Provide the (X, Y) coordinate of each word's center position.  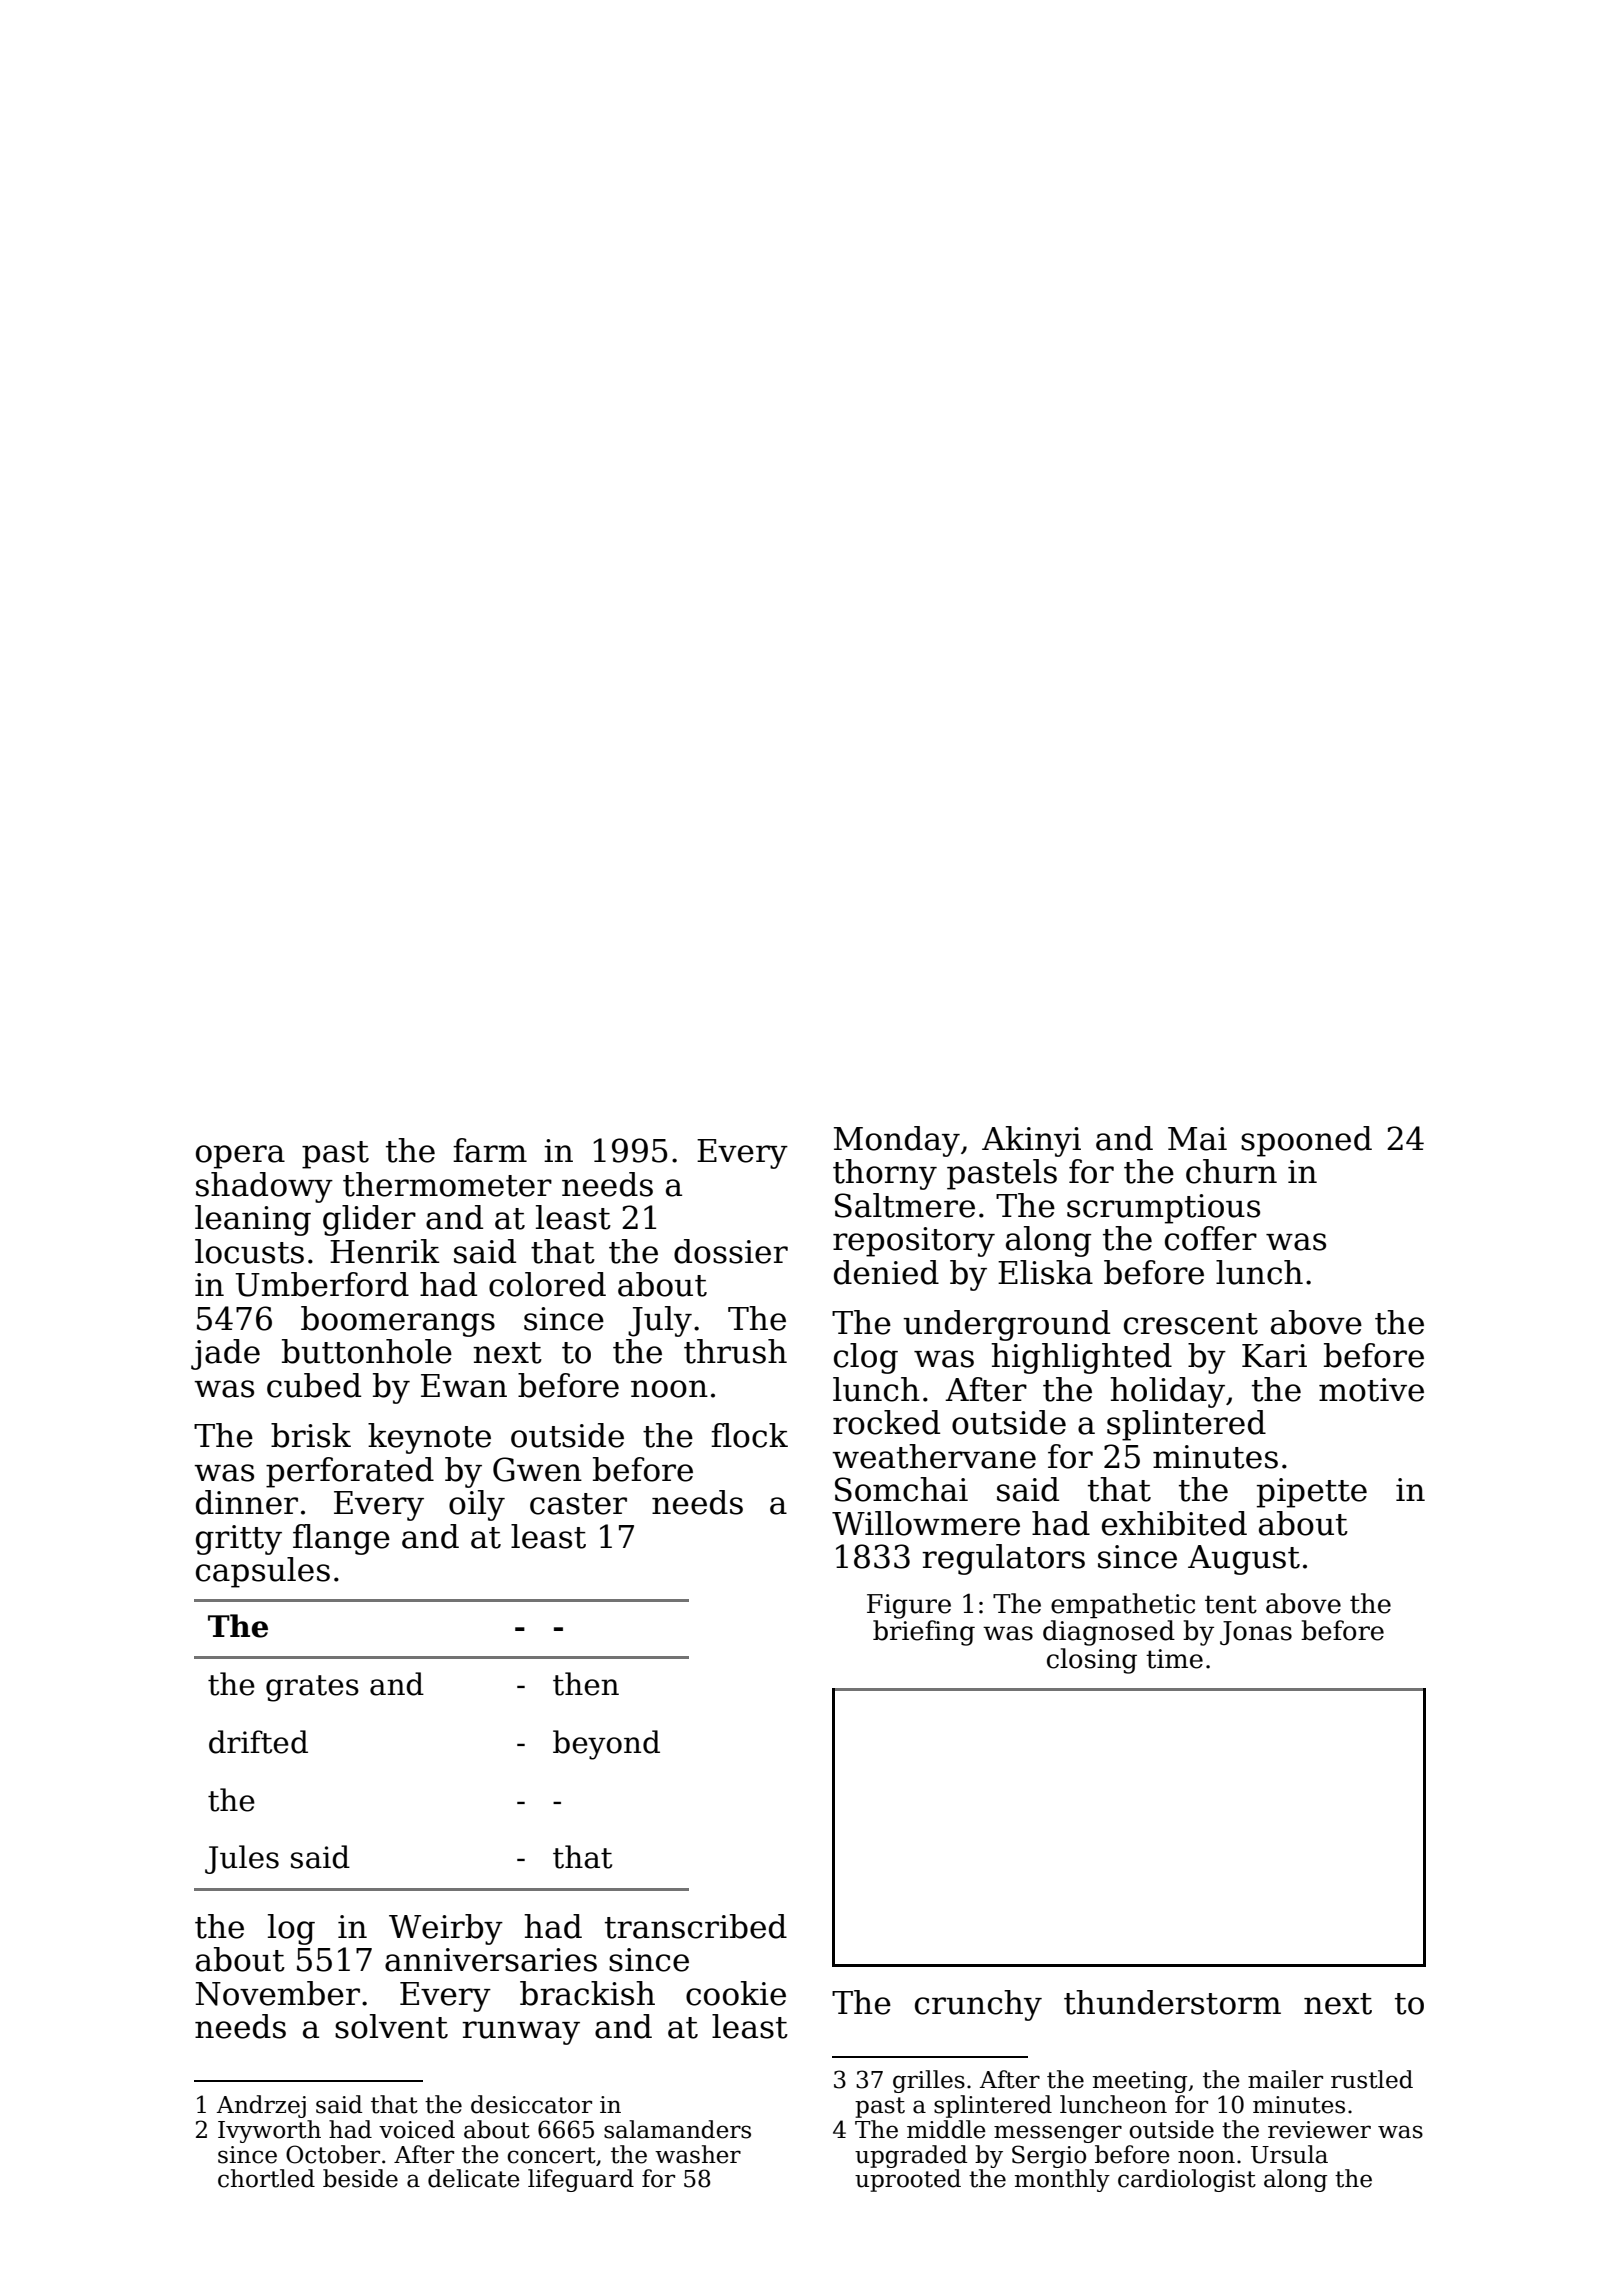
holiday (1167, 1392)
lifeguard (581, 2180)
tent (1231, 1604)
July (660, 1321)
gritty (239, 1540)
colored (547, 1284)
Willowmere (926, 1523)
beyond (606, 1745)
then (586, 1684)
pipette (1312, 1493)
